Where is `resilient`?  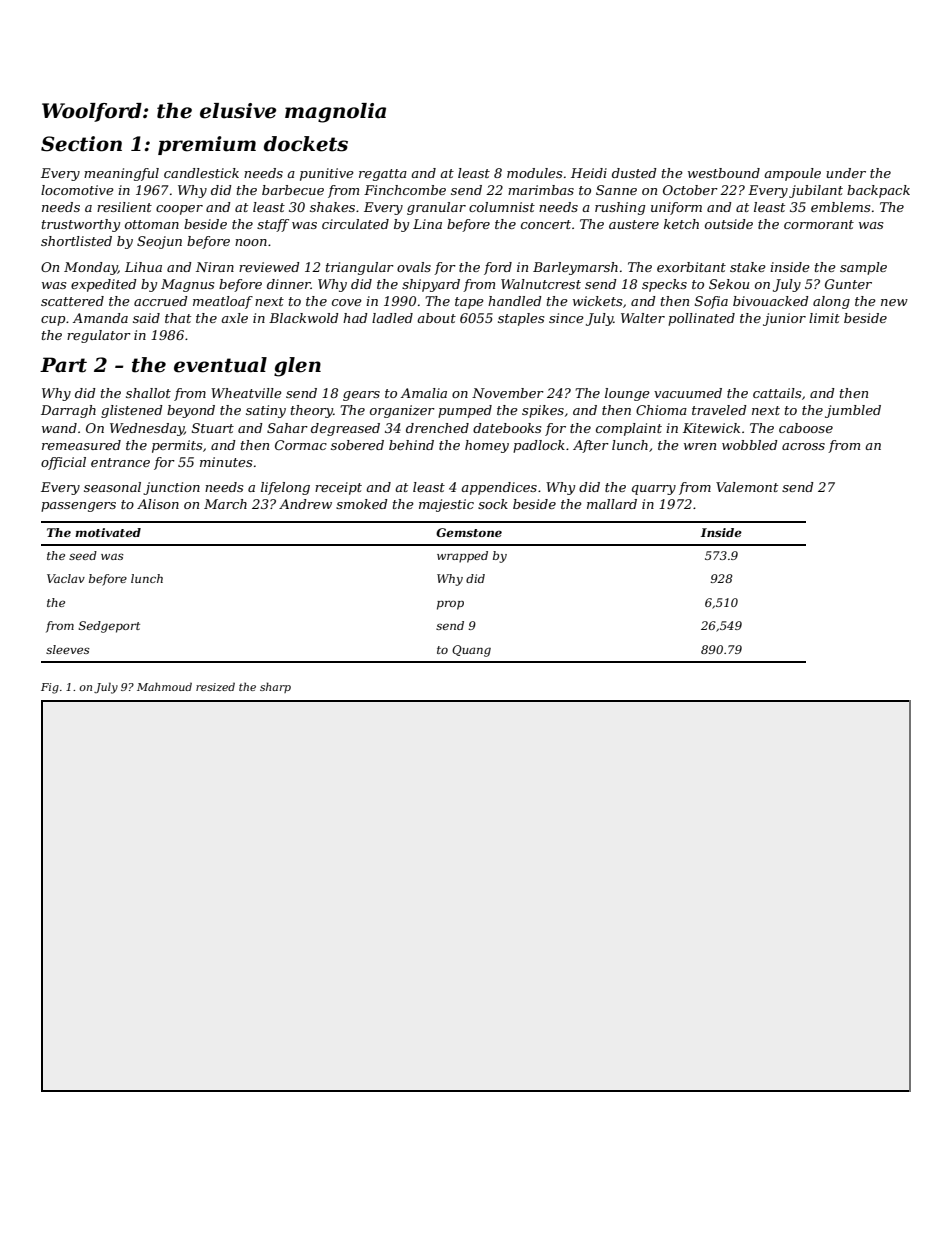 resilient is located at coordinates (124, 207).
